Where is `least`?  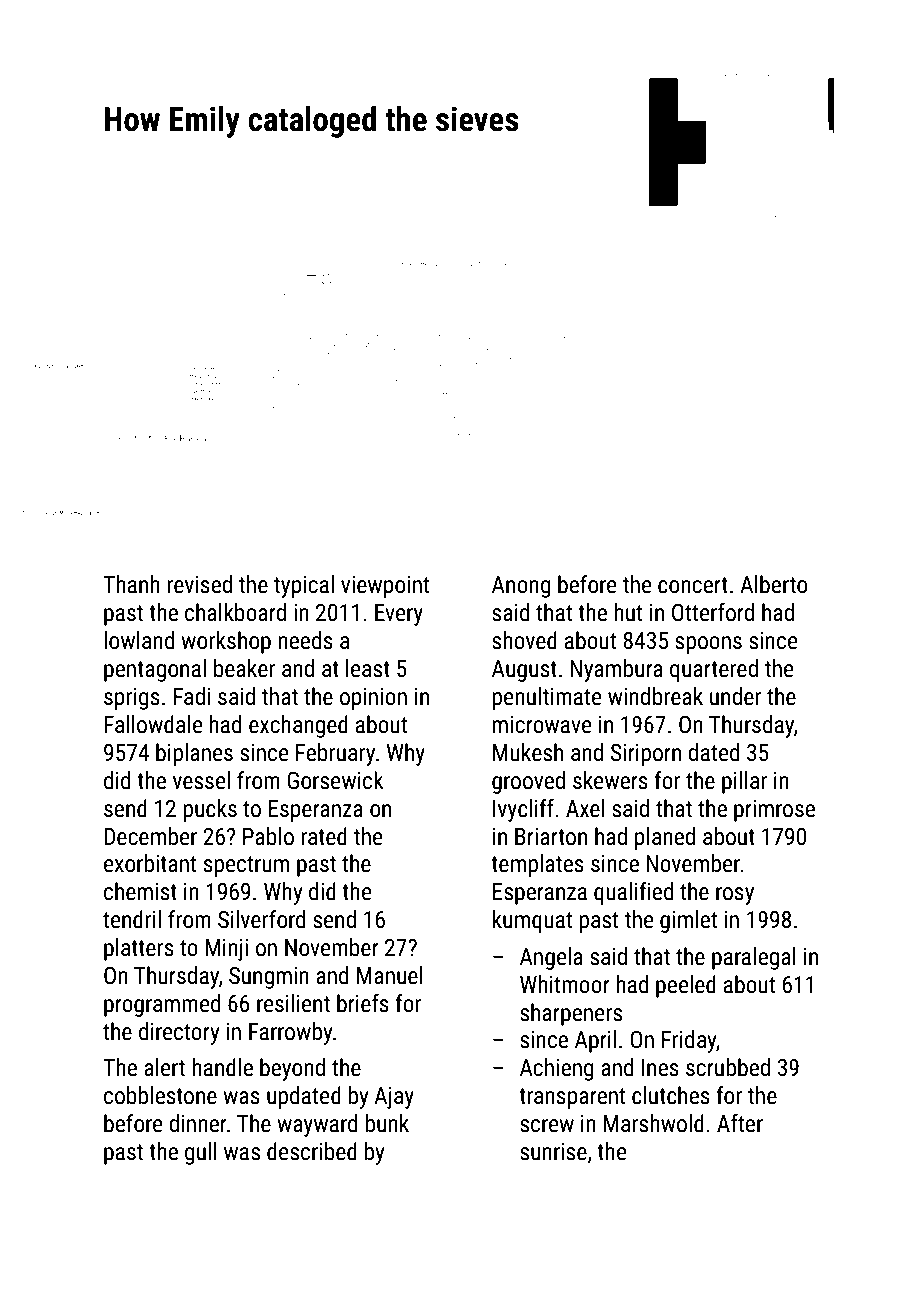 least is located at coordinates (368, 668).
